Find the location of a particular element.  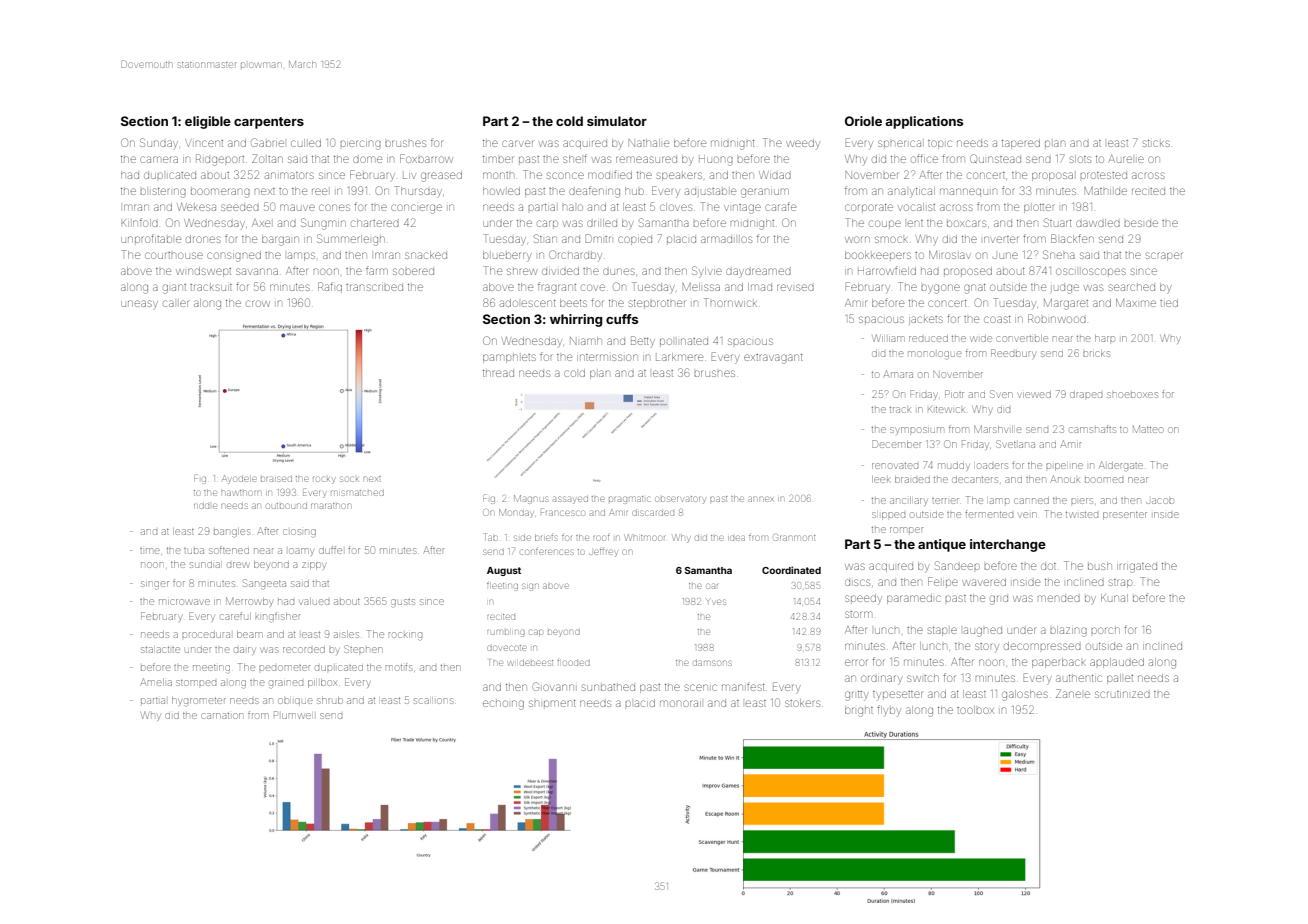

inverter is located at coordinates (1001, 239).
